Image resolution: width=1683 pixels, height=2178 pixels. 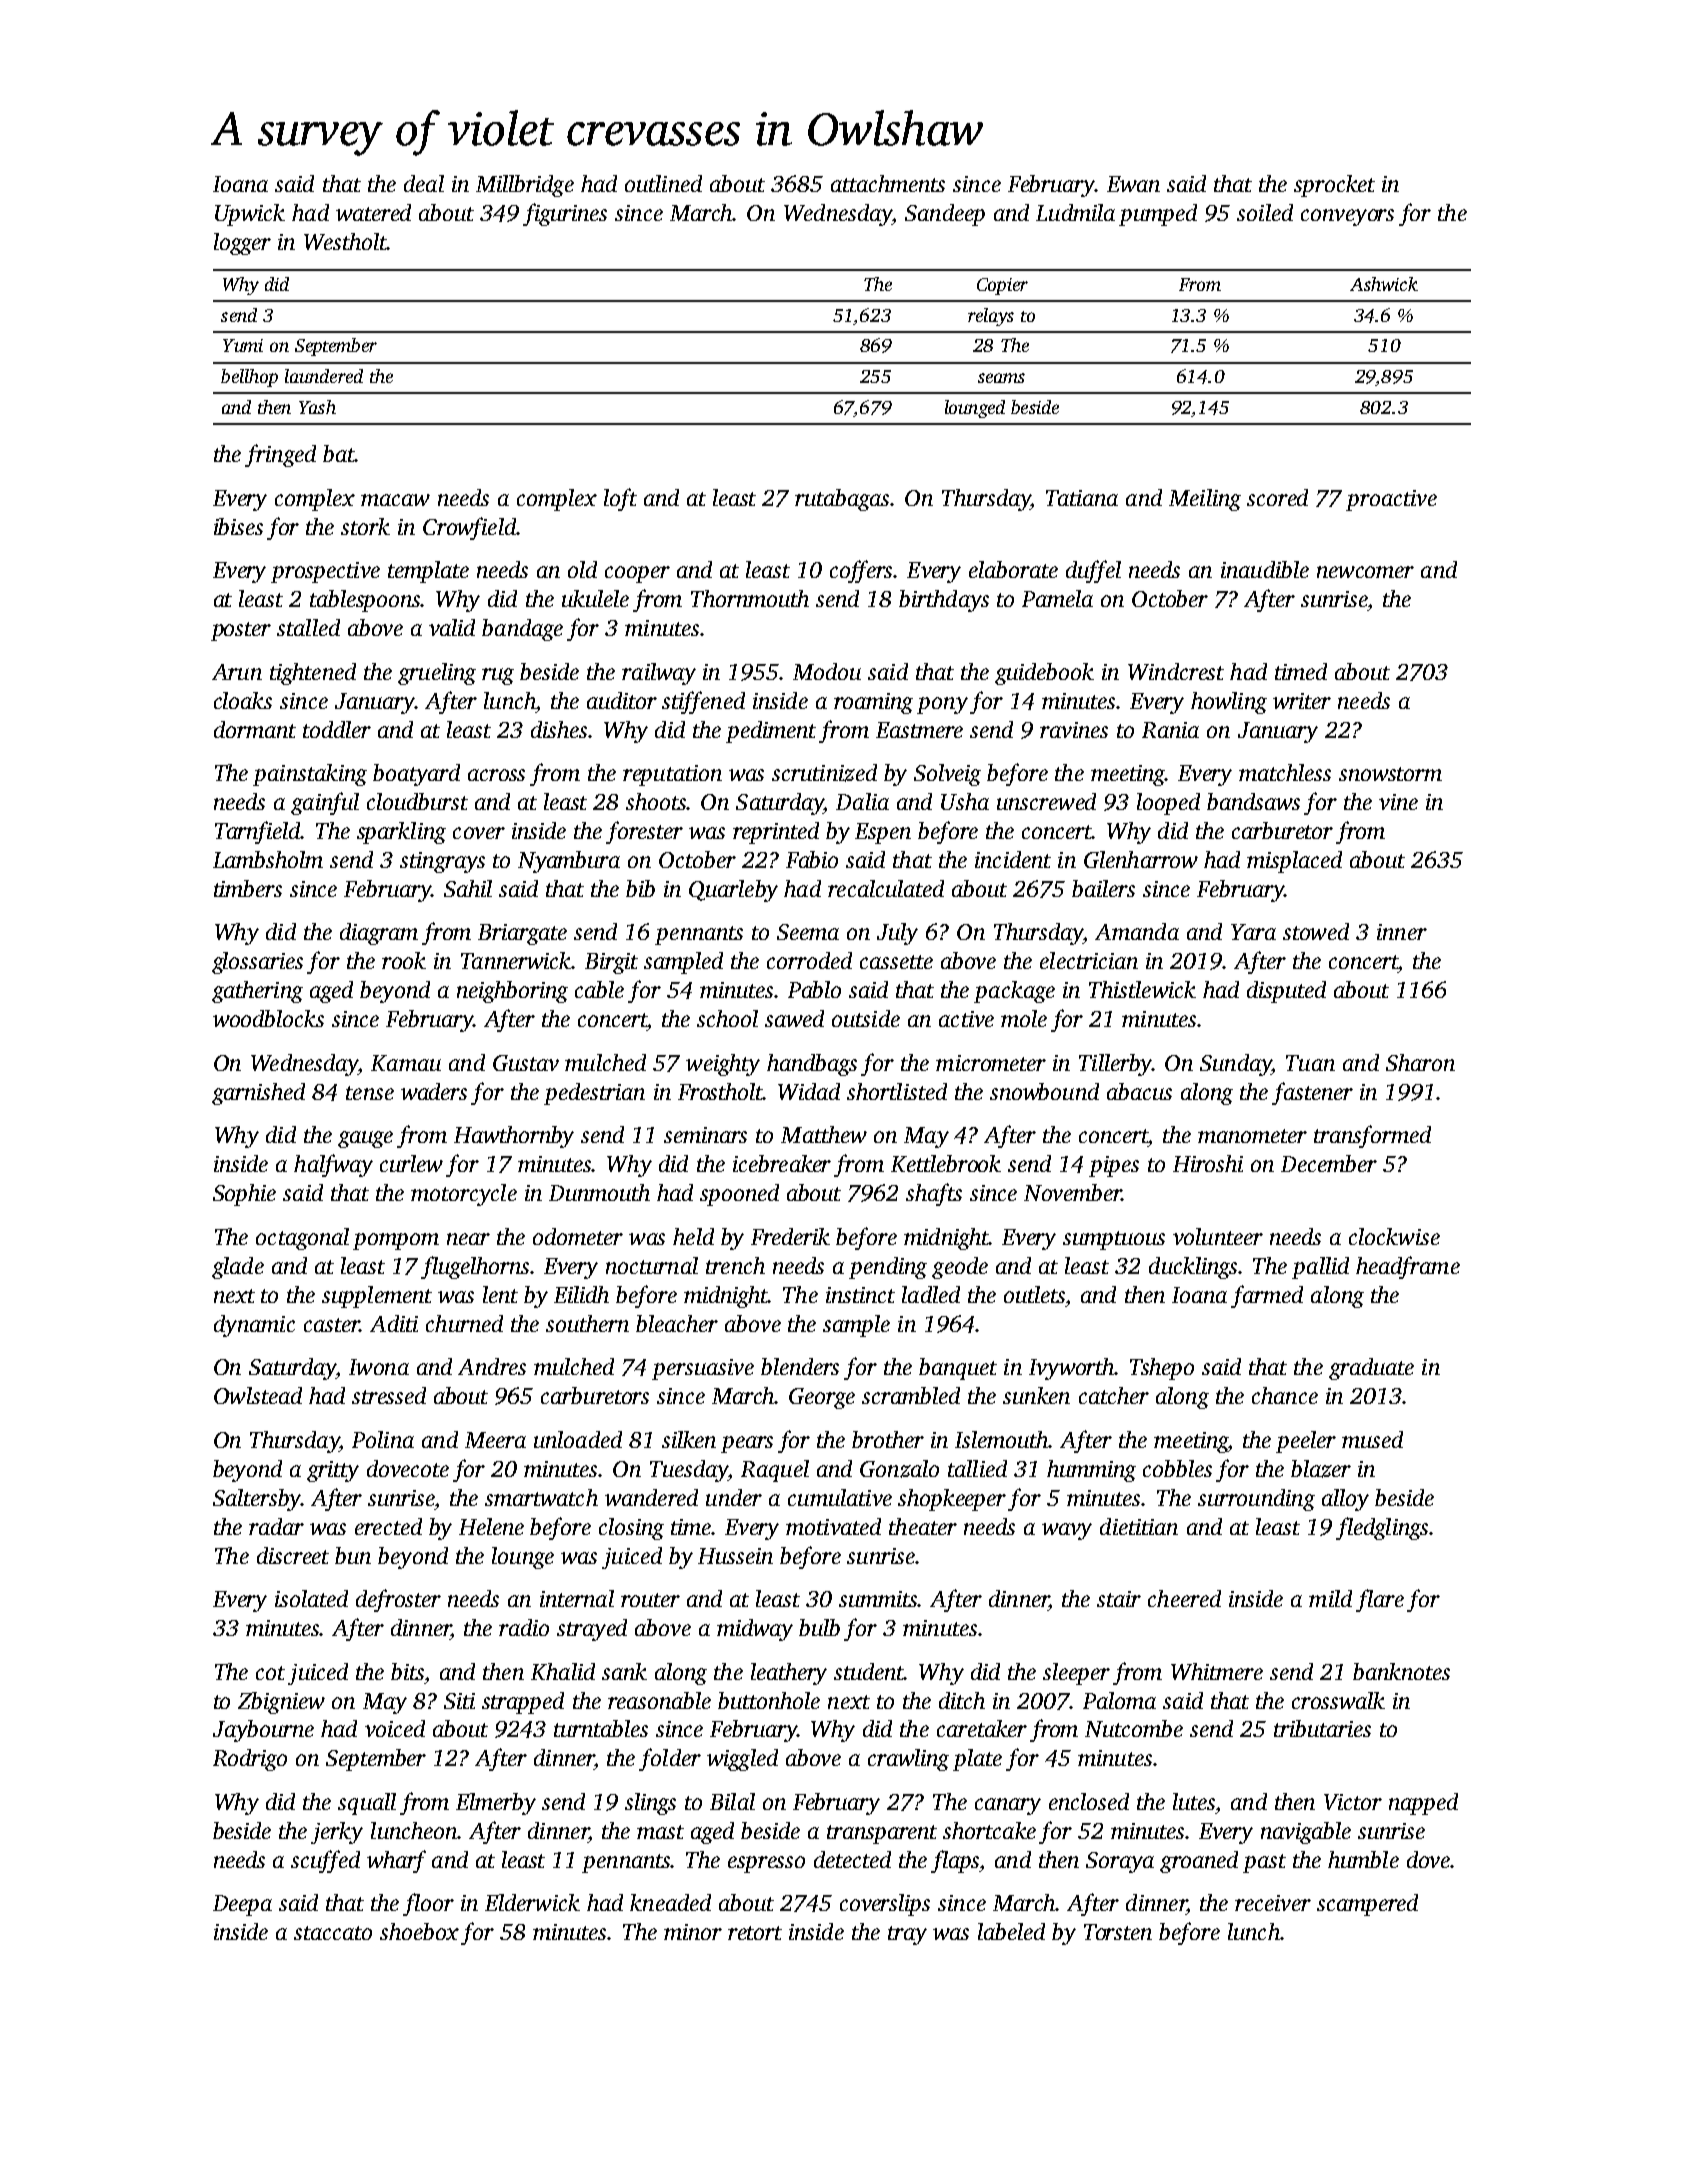 What do you see at coordinates (401, 833) in the image?
I see `sparkling` at bounding box center [401, 833].
